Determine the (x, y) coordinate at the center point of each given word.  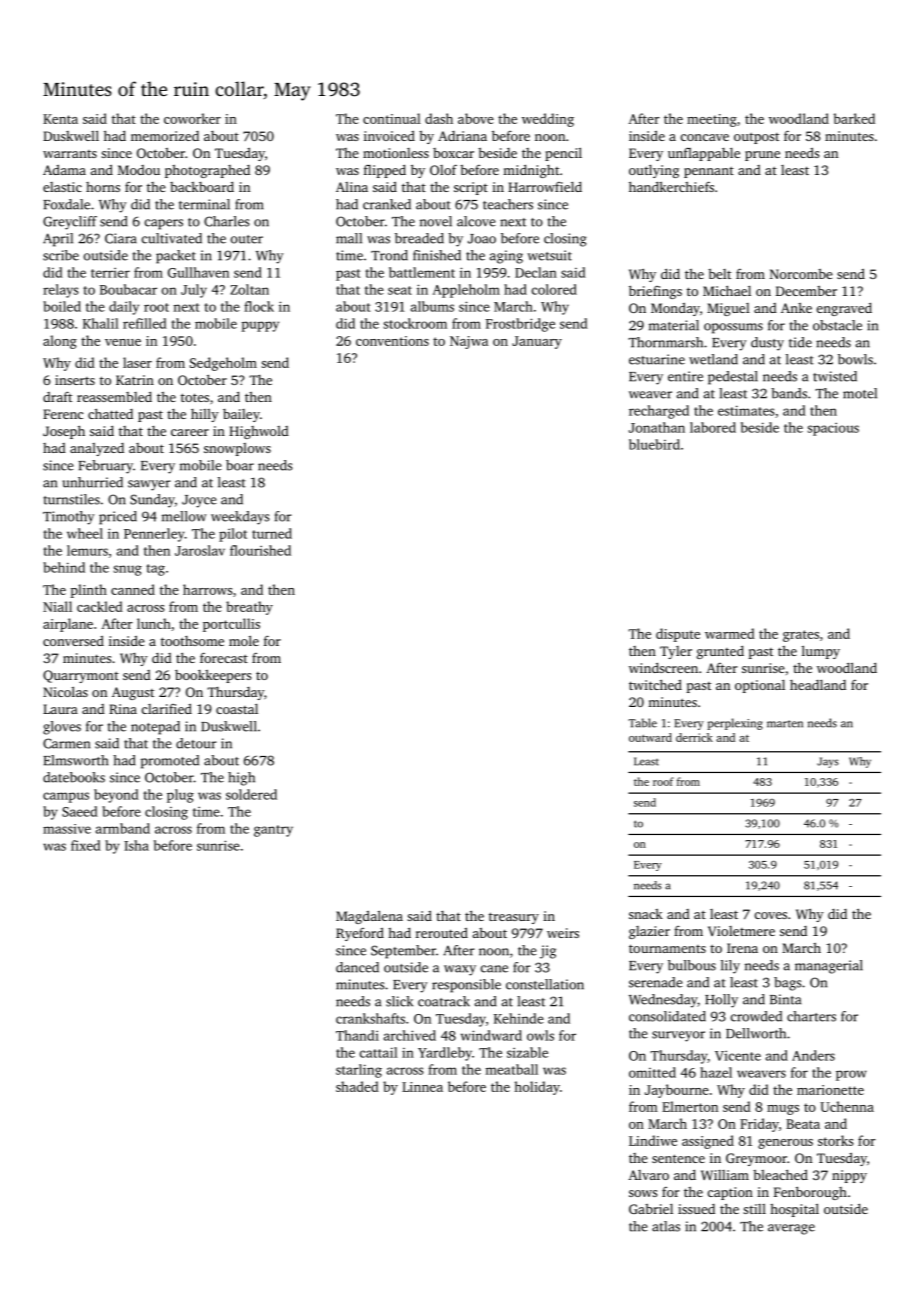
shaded (357, 1086)
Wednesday (663, 1001)
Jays (828, 762)
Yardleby (445, 1054)
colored (554, 289)
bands (789, 393)
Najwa (469, 342)
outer (247, 239)
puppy (260, 326)
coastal (237, 709)
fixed (86, 845)
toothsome (192, 641)
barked (854, 118)
